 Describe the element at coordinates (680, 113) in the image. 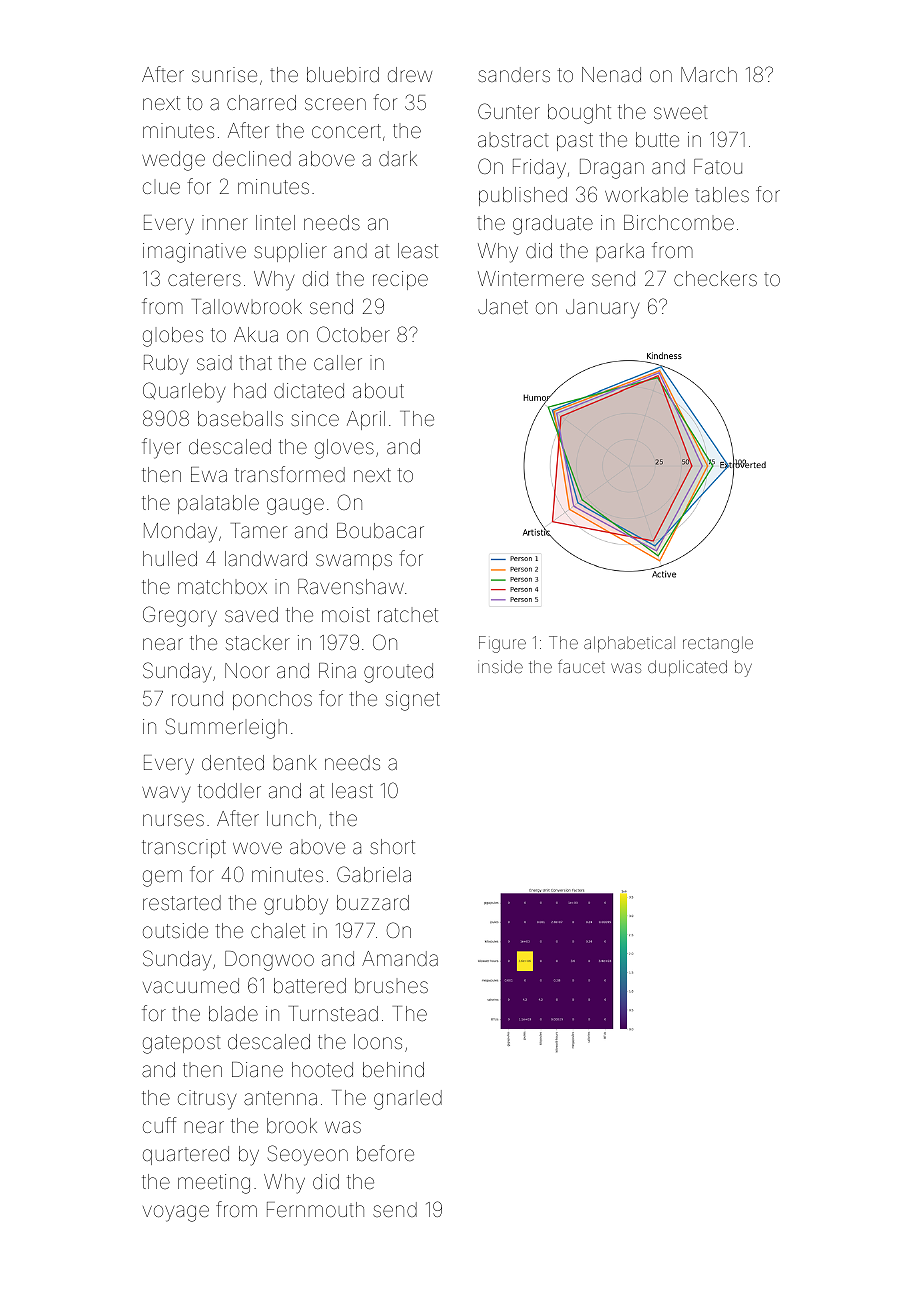

I see `sweet` at that location.
